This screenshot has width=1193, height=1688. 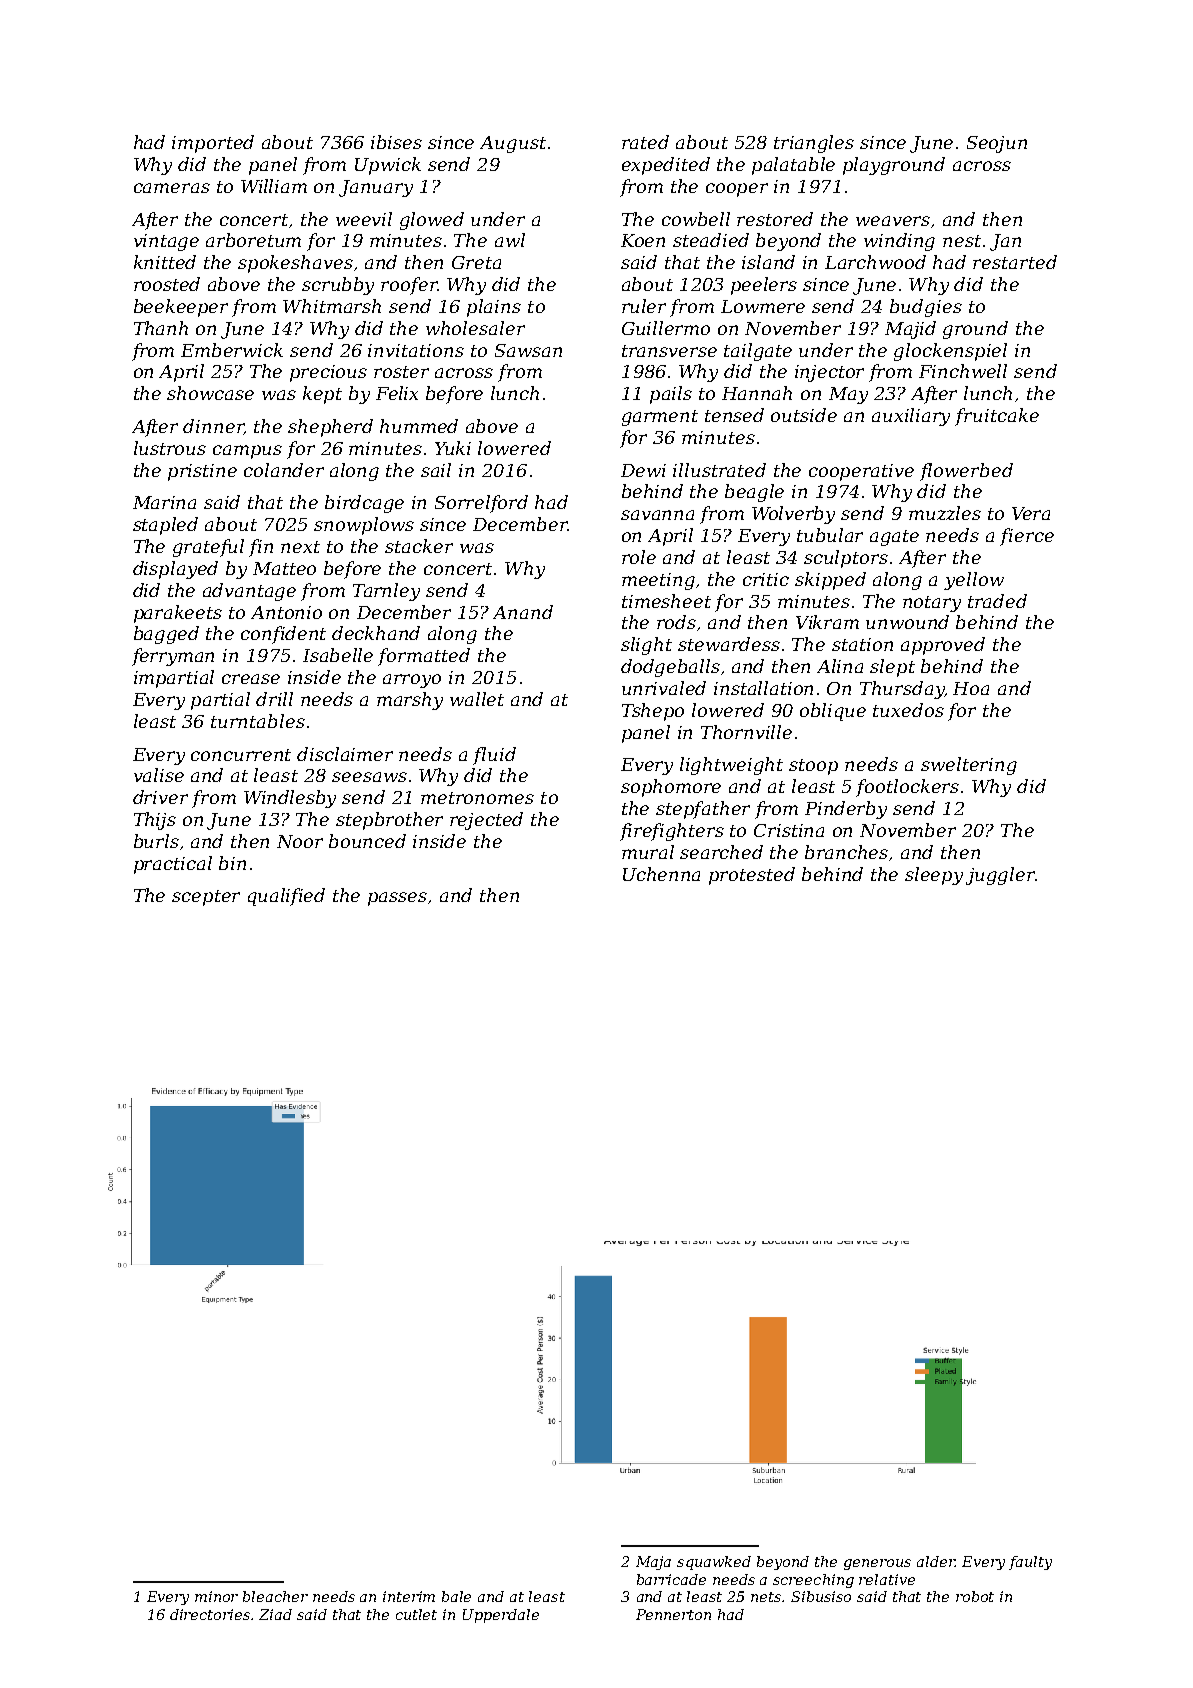 I want to click on Seojun, so click(x=997, y=144).
